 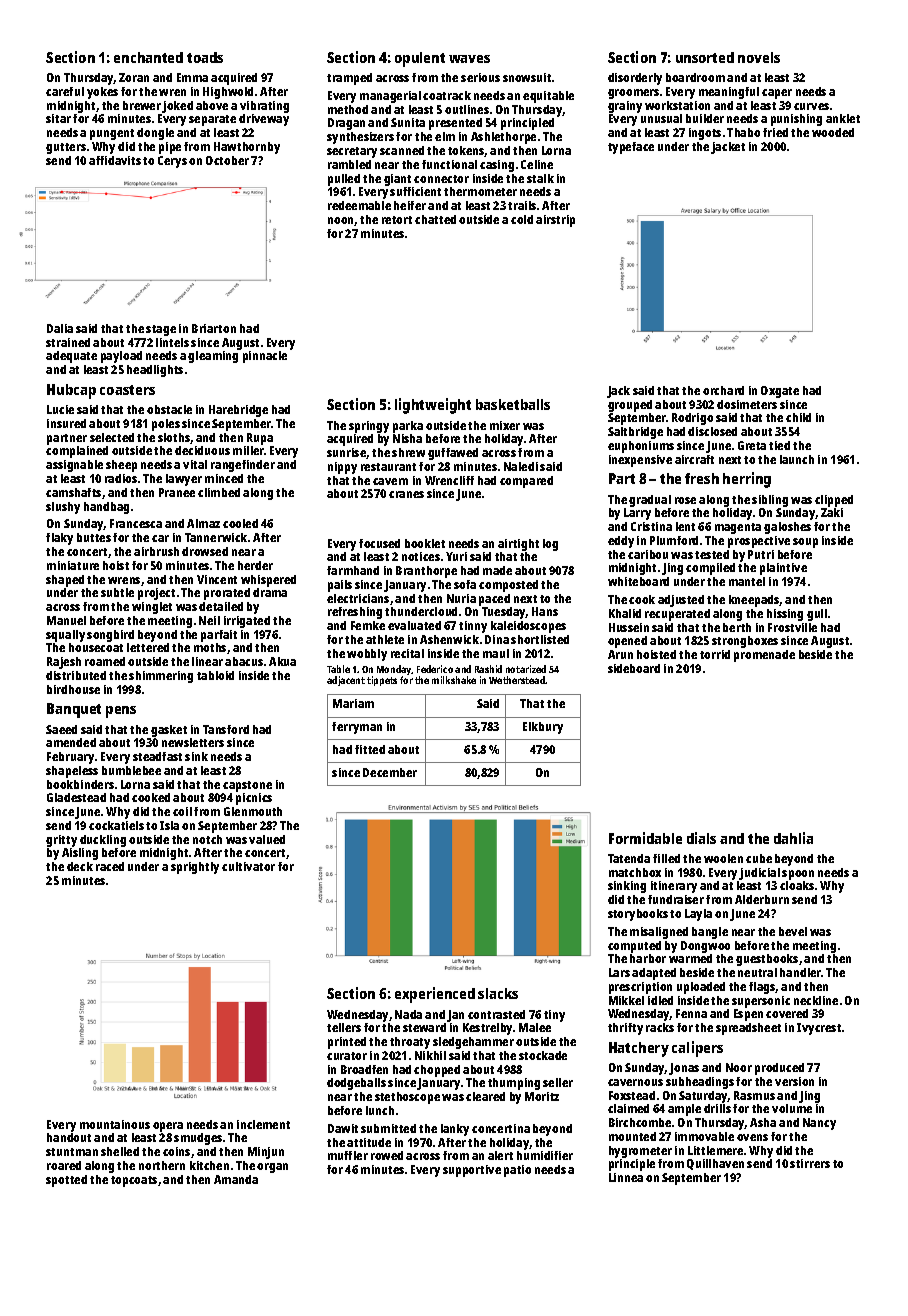 What do you see at coordinates (690, 958) in the screenshot?
I see `warmed` at bounding box center [690, 958].
